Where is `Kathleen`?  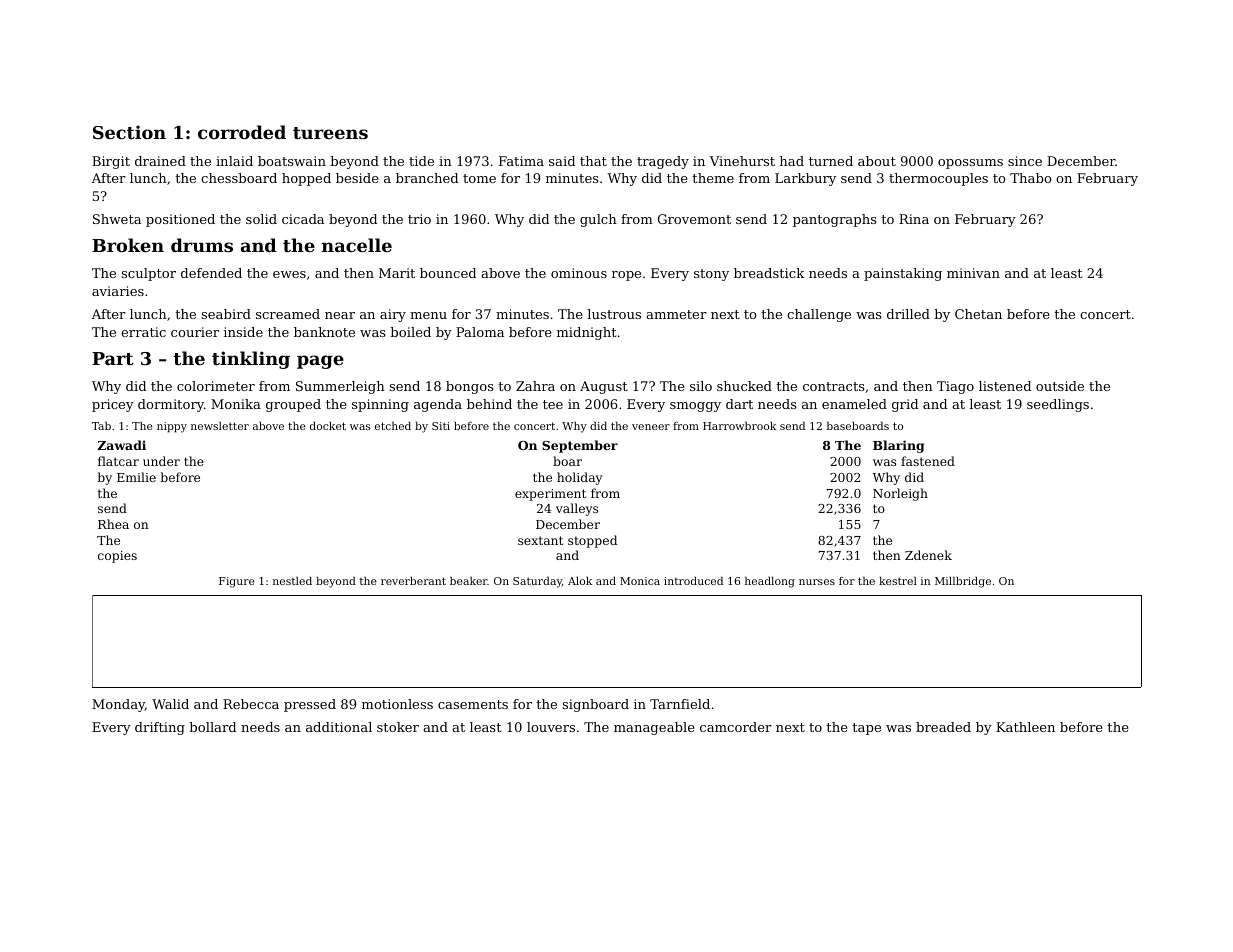
Kathleen is located at coordinates (1025, 727).
